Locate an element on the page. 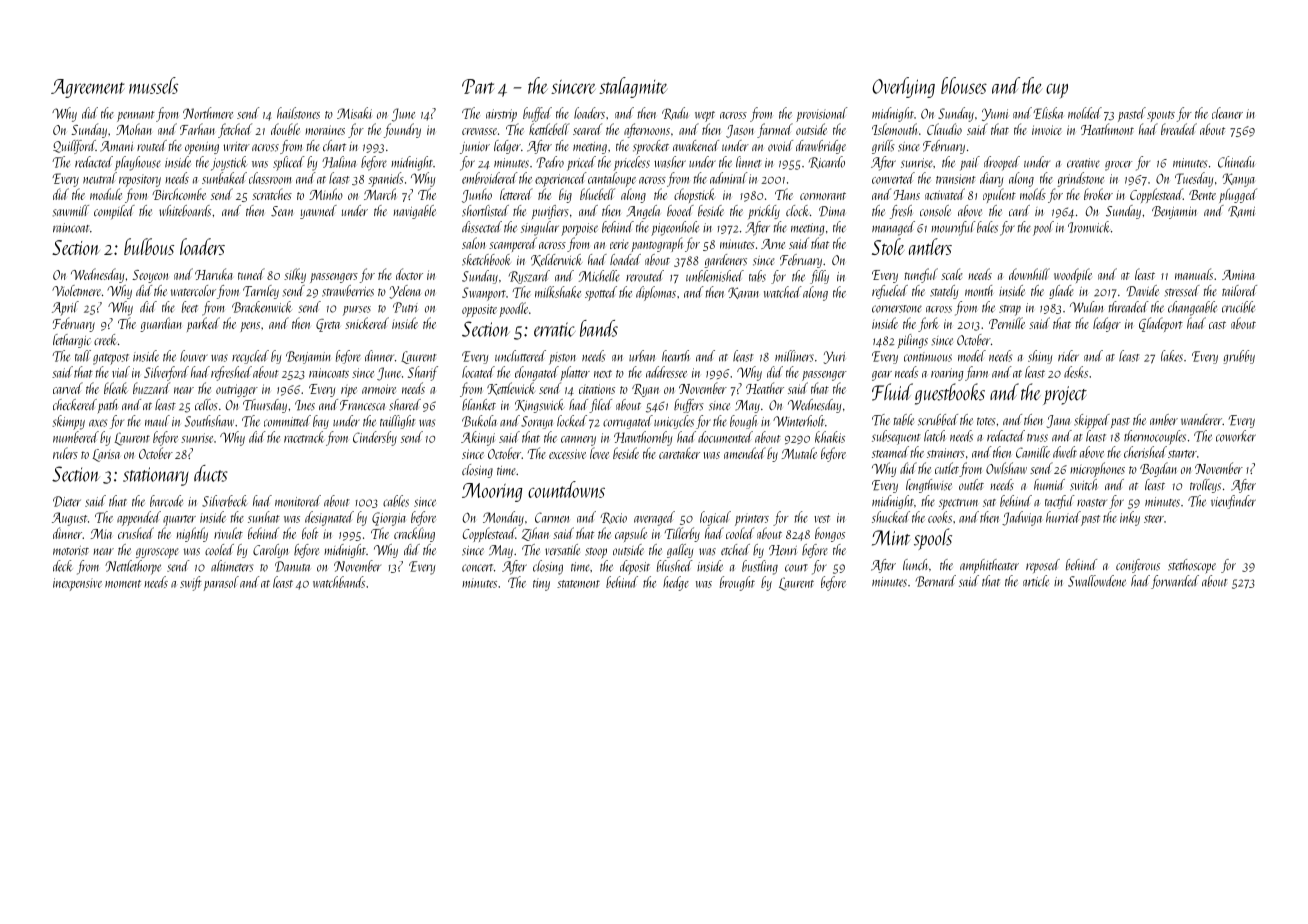  Carmen is located at coordinates (552, 517).
